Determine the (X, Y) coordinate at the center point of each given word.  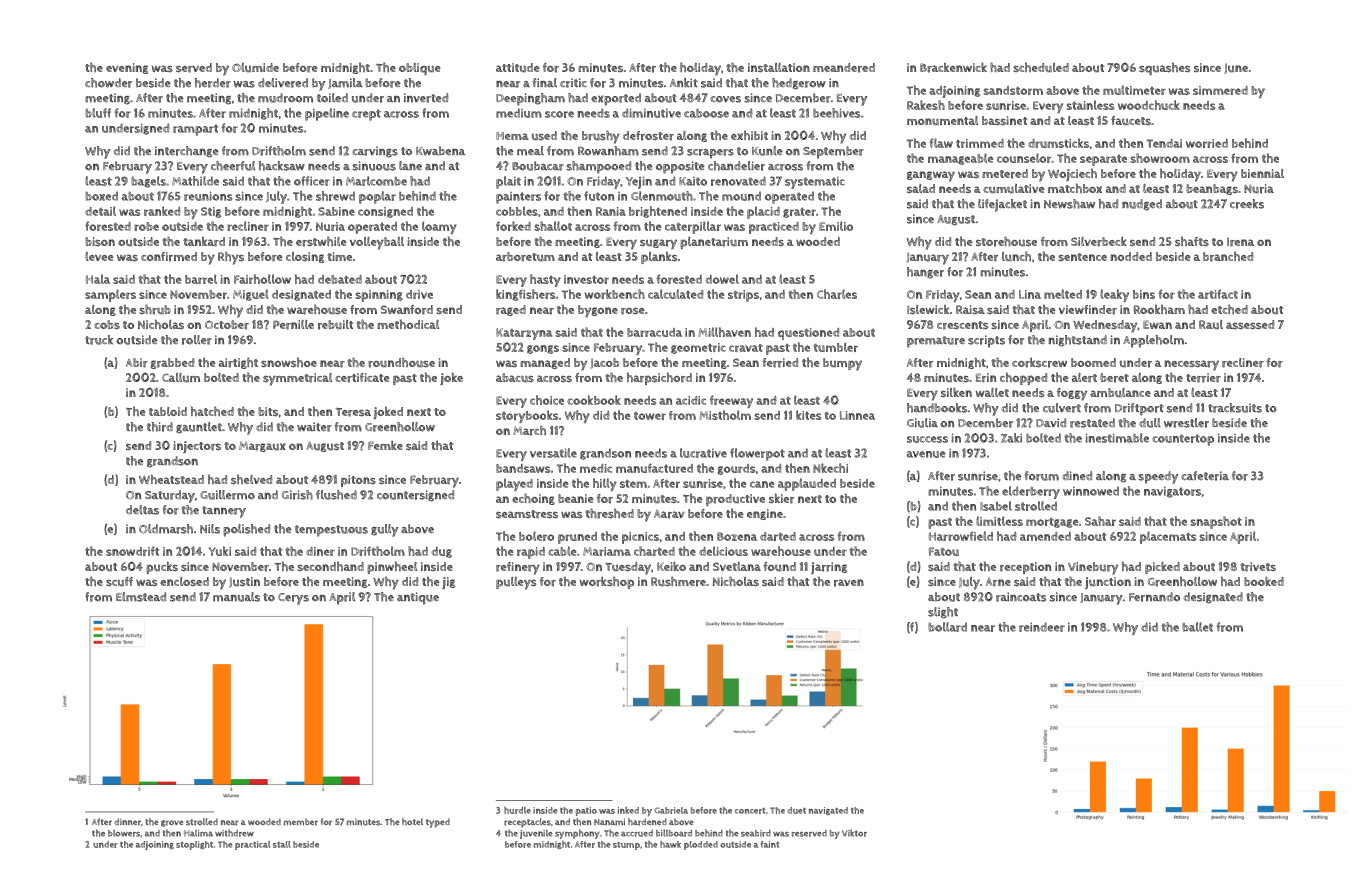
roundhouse (401, 362)
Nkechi (830, 468)
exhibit (749, 135)
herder (213, 83)
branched (1228, 256)
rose (633, 311)
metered (1005, 174)
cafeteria (1205, 476)
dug (441, 552)
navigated (828, 811)
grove (172, 823)
